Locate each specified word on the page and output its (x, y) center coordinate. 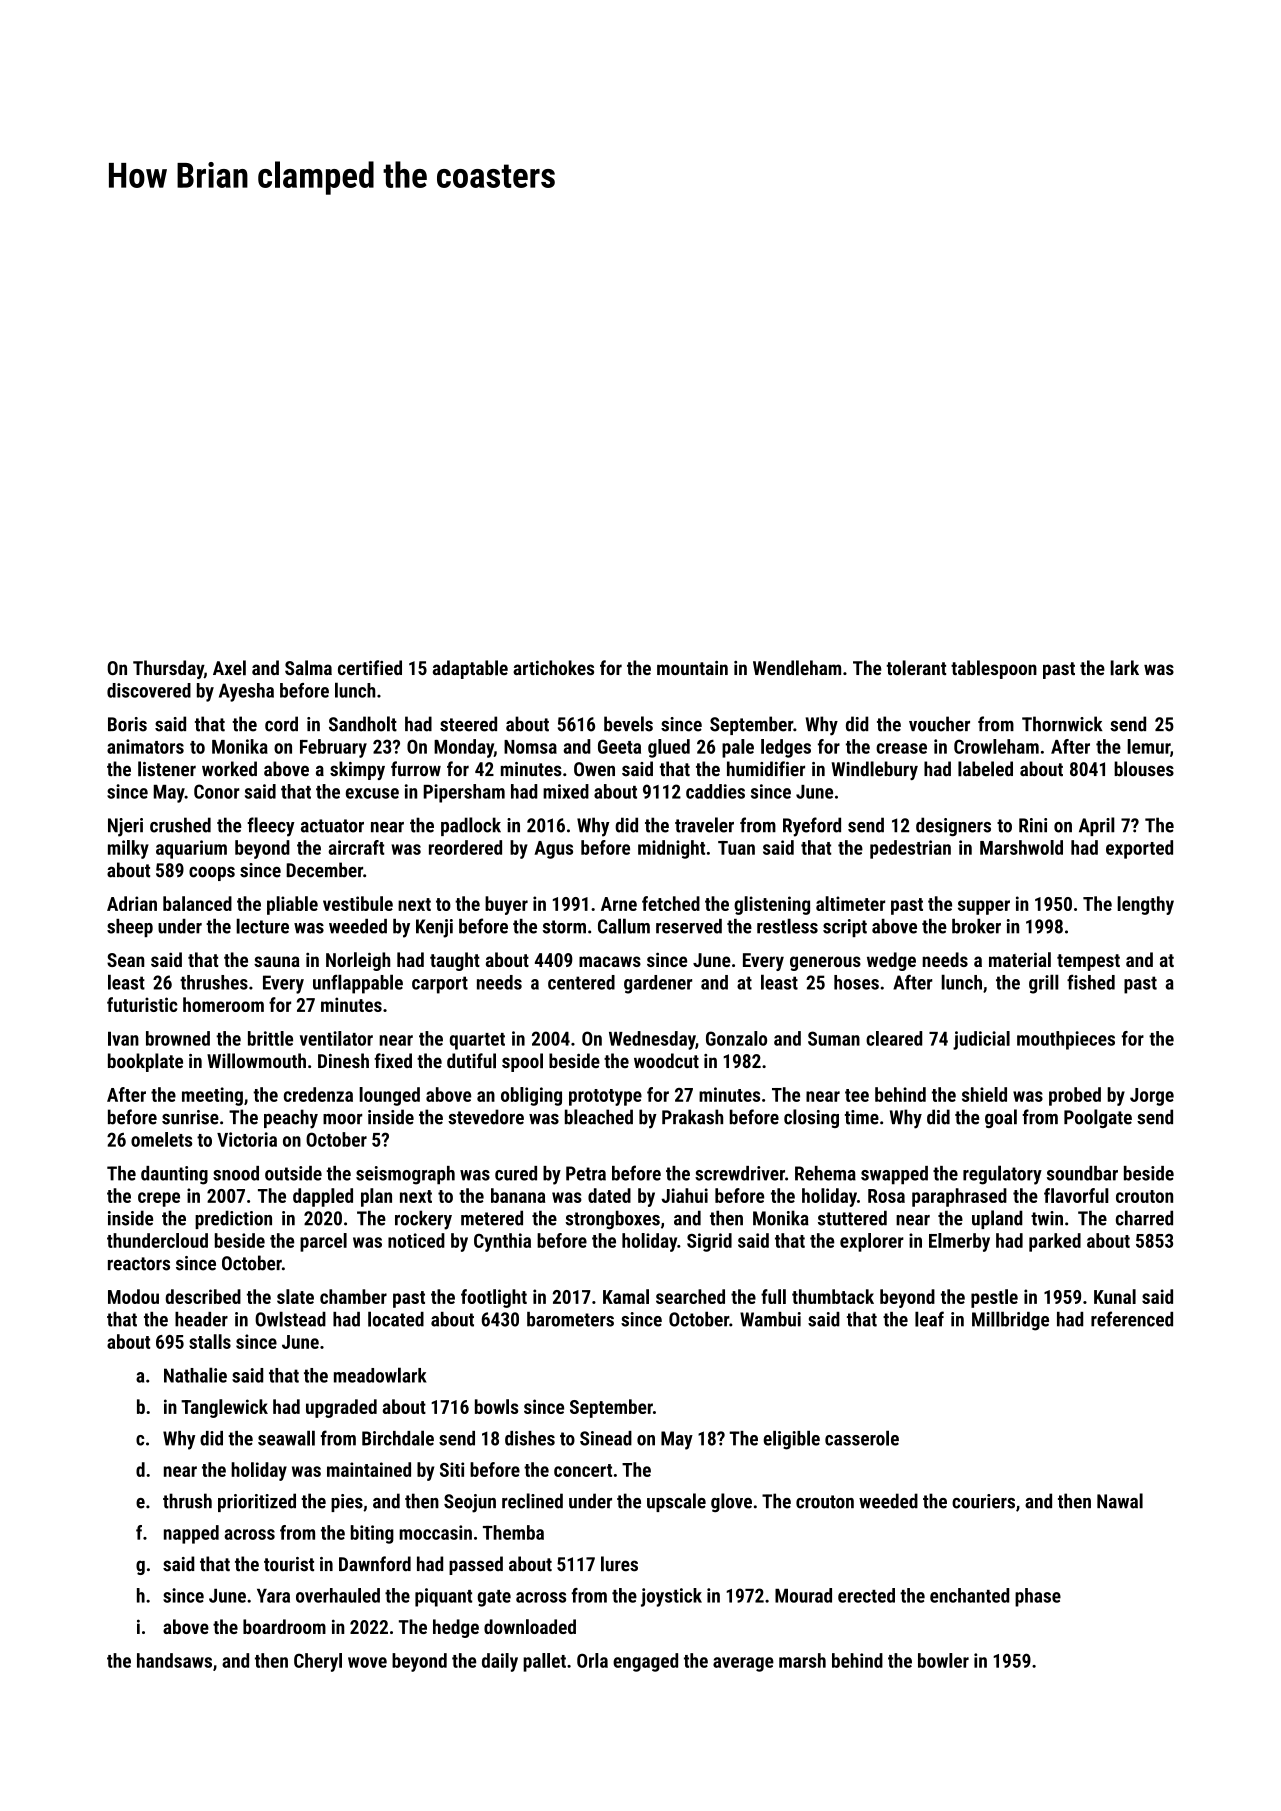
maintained (369, 1469)
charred (1144, 1218)
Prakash (692, 1117)
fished (1091, 982)
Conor (217, 791)
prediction (233, 1219)
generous (825, 963)
